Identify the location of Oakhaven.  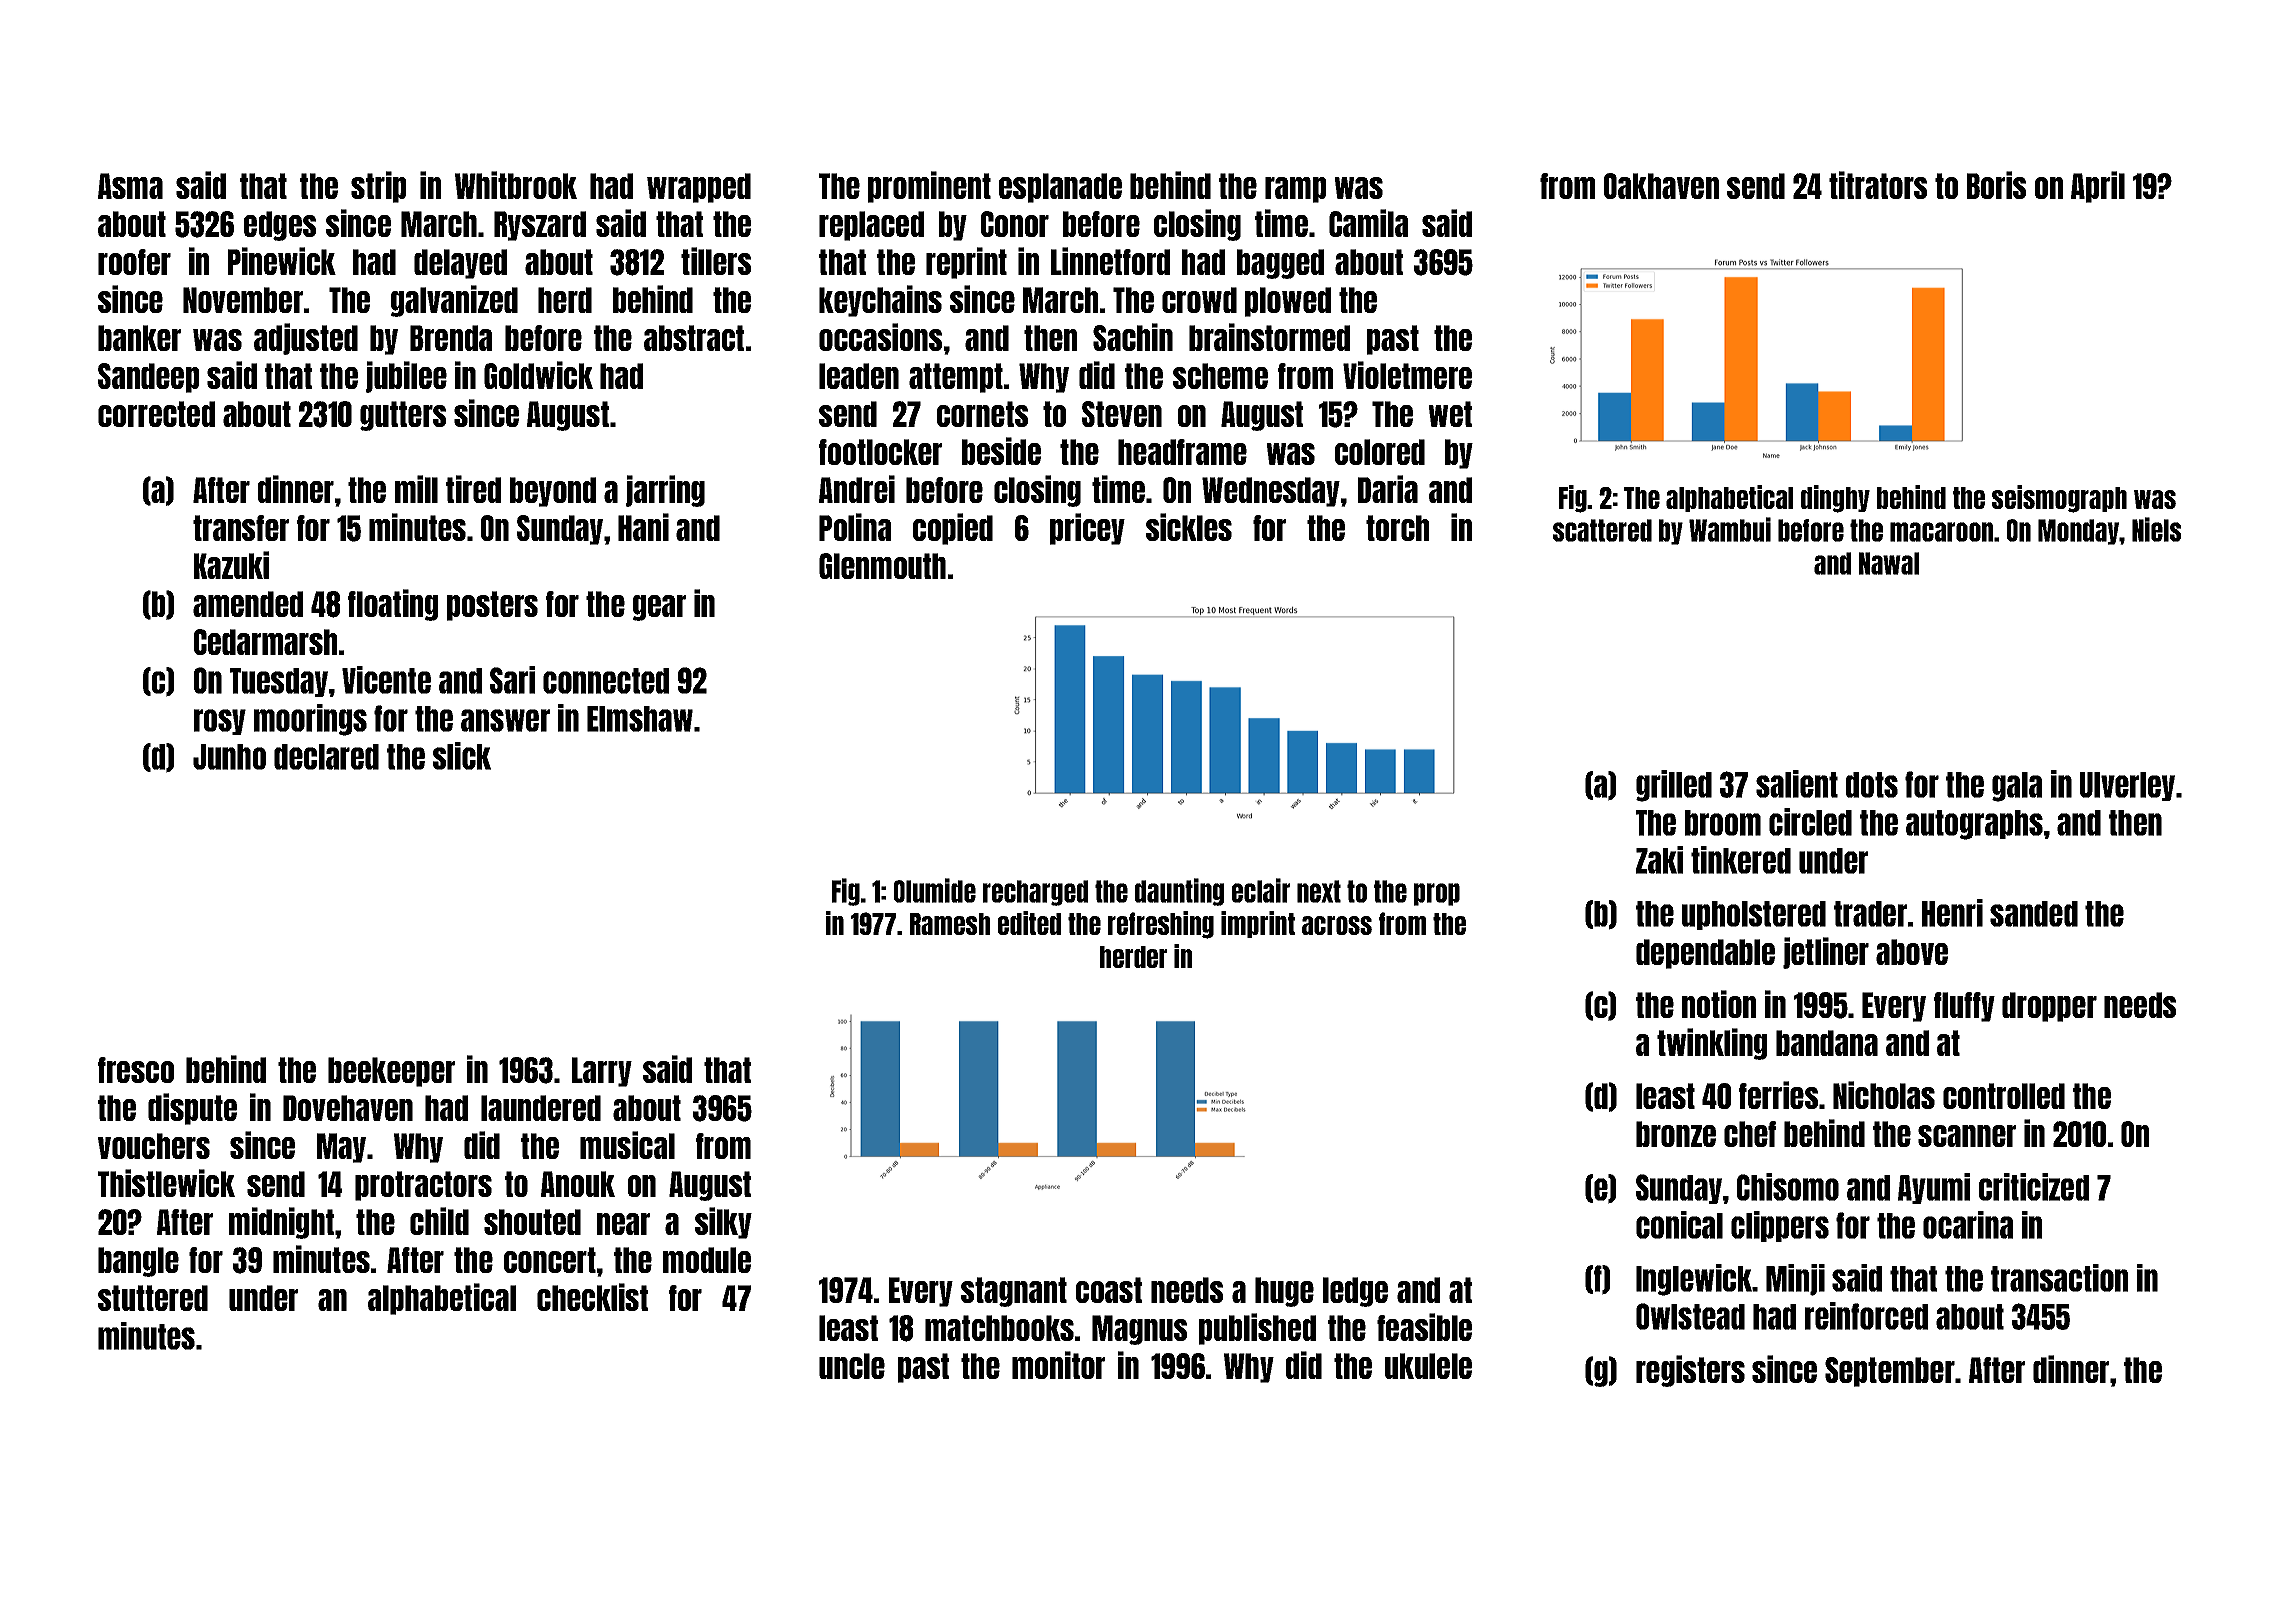
(1661, 186).
